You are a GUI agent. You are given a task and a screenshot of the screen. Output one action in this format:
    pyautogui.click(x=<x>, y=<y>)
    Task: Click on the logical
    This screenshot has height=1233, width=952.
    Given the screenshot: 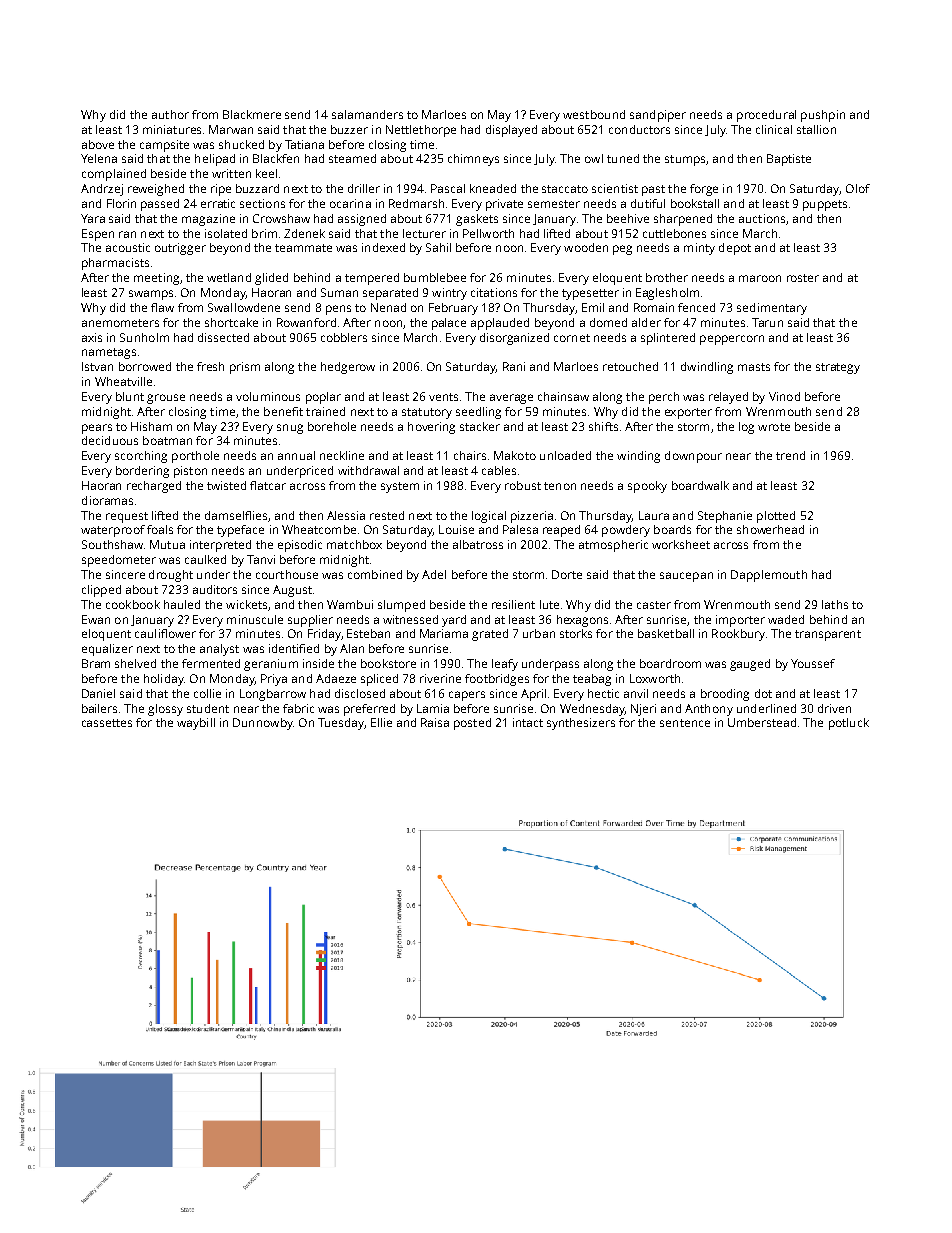 What is the action you would take?
    pyautogui.click(x=489, y=517)
